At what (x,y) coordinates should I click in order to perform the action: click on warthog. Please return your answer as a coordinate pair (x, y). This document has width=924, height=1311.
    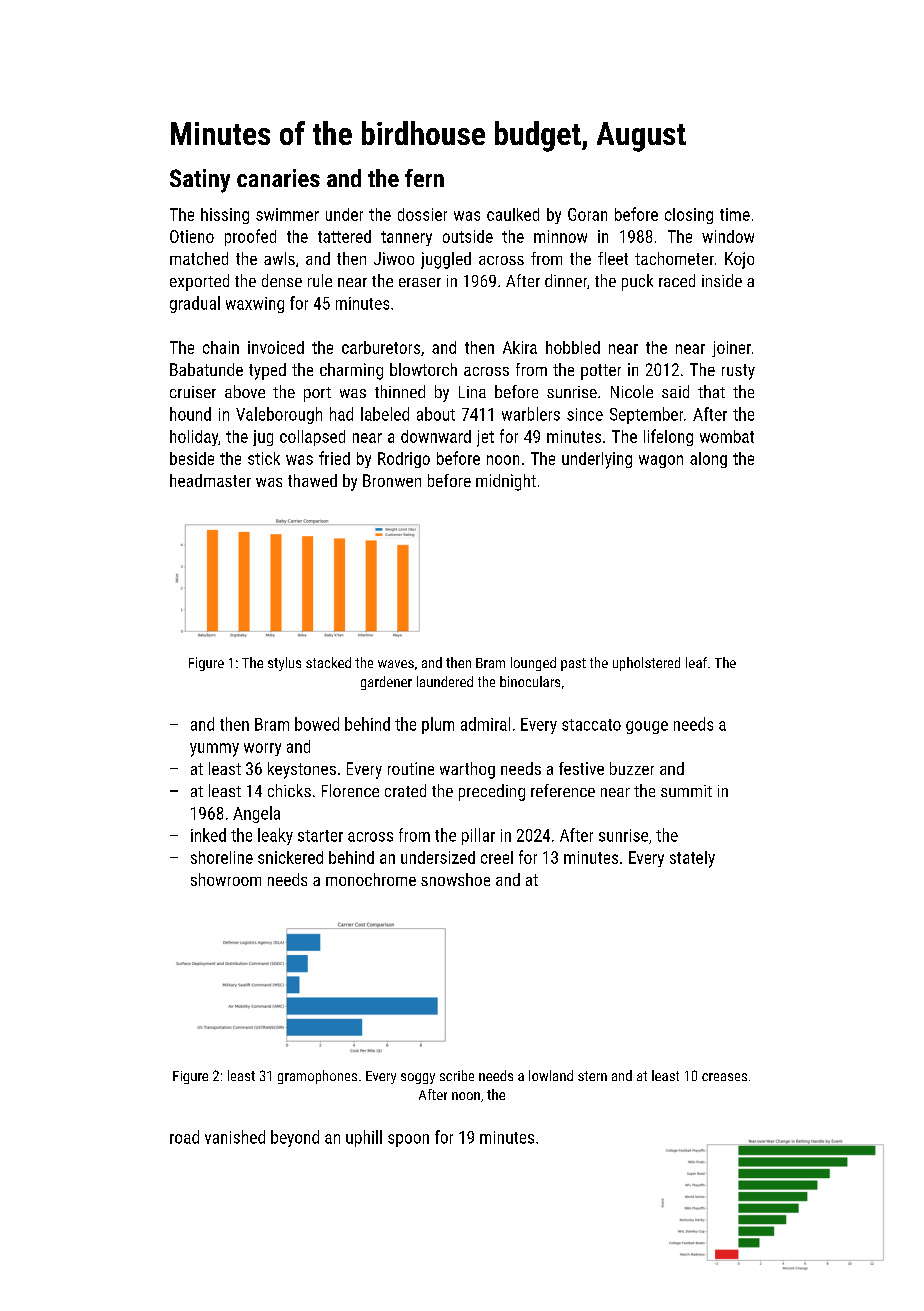
    Looking at the image, I should click on (467, 770).
